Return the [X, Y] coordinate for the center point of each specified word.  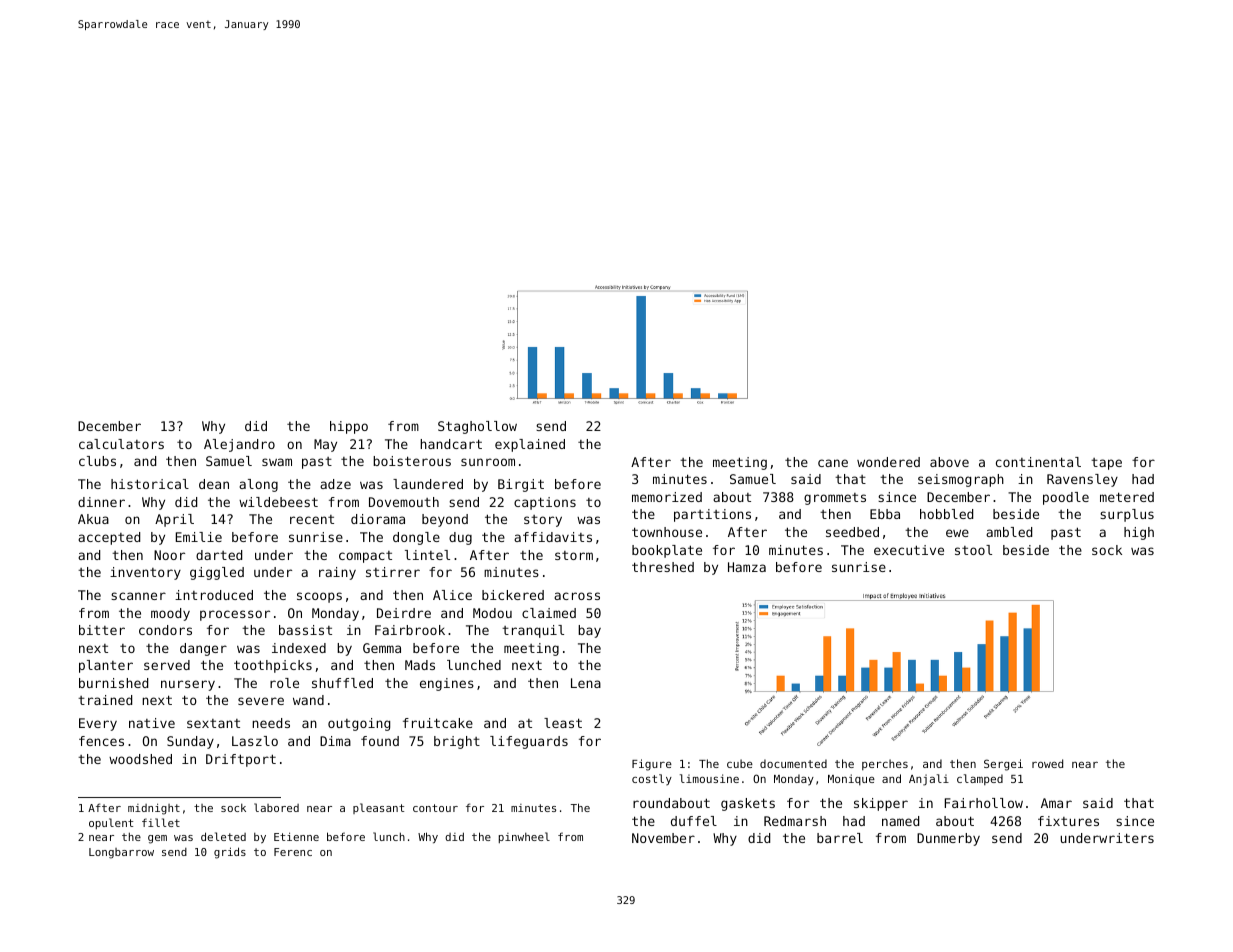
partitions [712, 515]
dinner [101, 502]
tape [1106, 464]
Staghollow [477, 427]
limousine [709, 778]
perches [885, 764]
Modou [492, 613]
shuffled [342, 683]
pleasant [378, 808]
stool [973, 550]
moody [170, 614]
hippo [349, 427]
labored [276, 807]
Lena [586, 683]
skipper [881, 804]
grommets [835, 499]
